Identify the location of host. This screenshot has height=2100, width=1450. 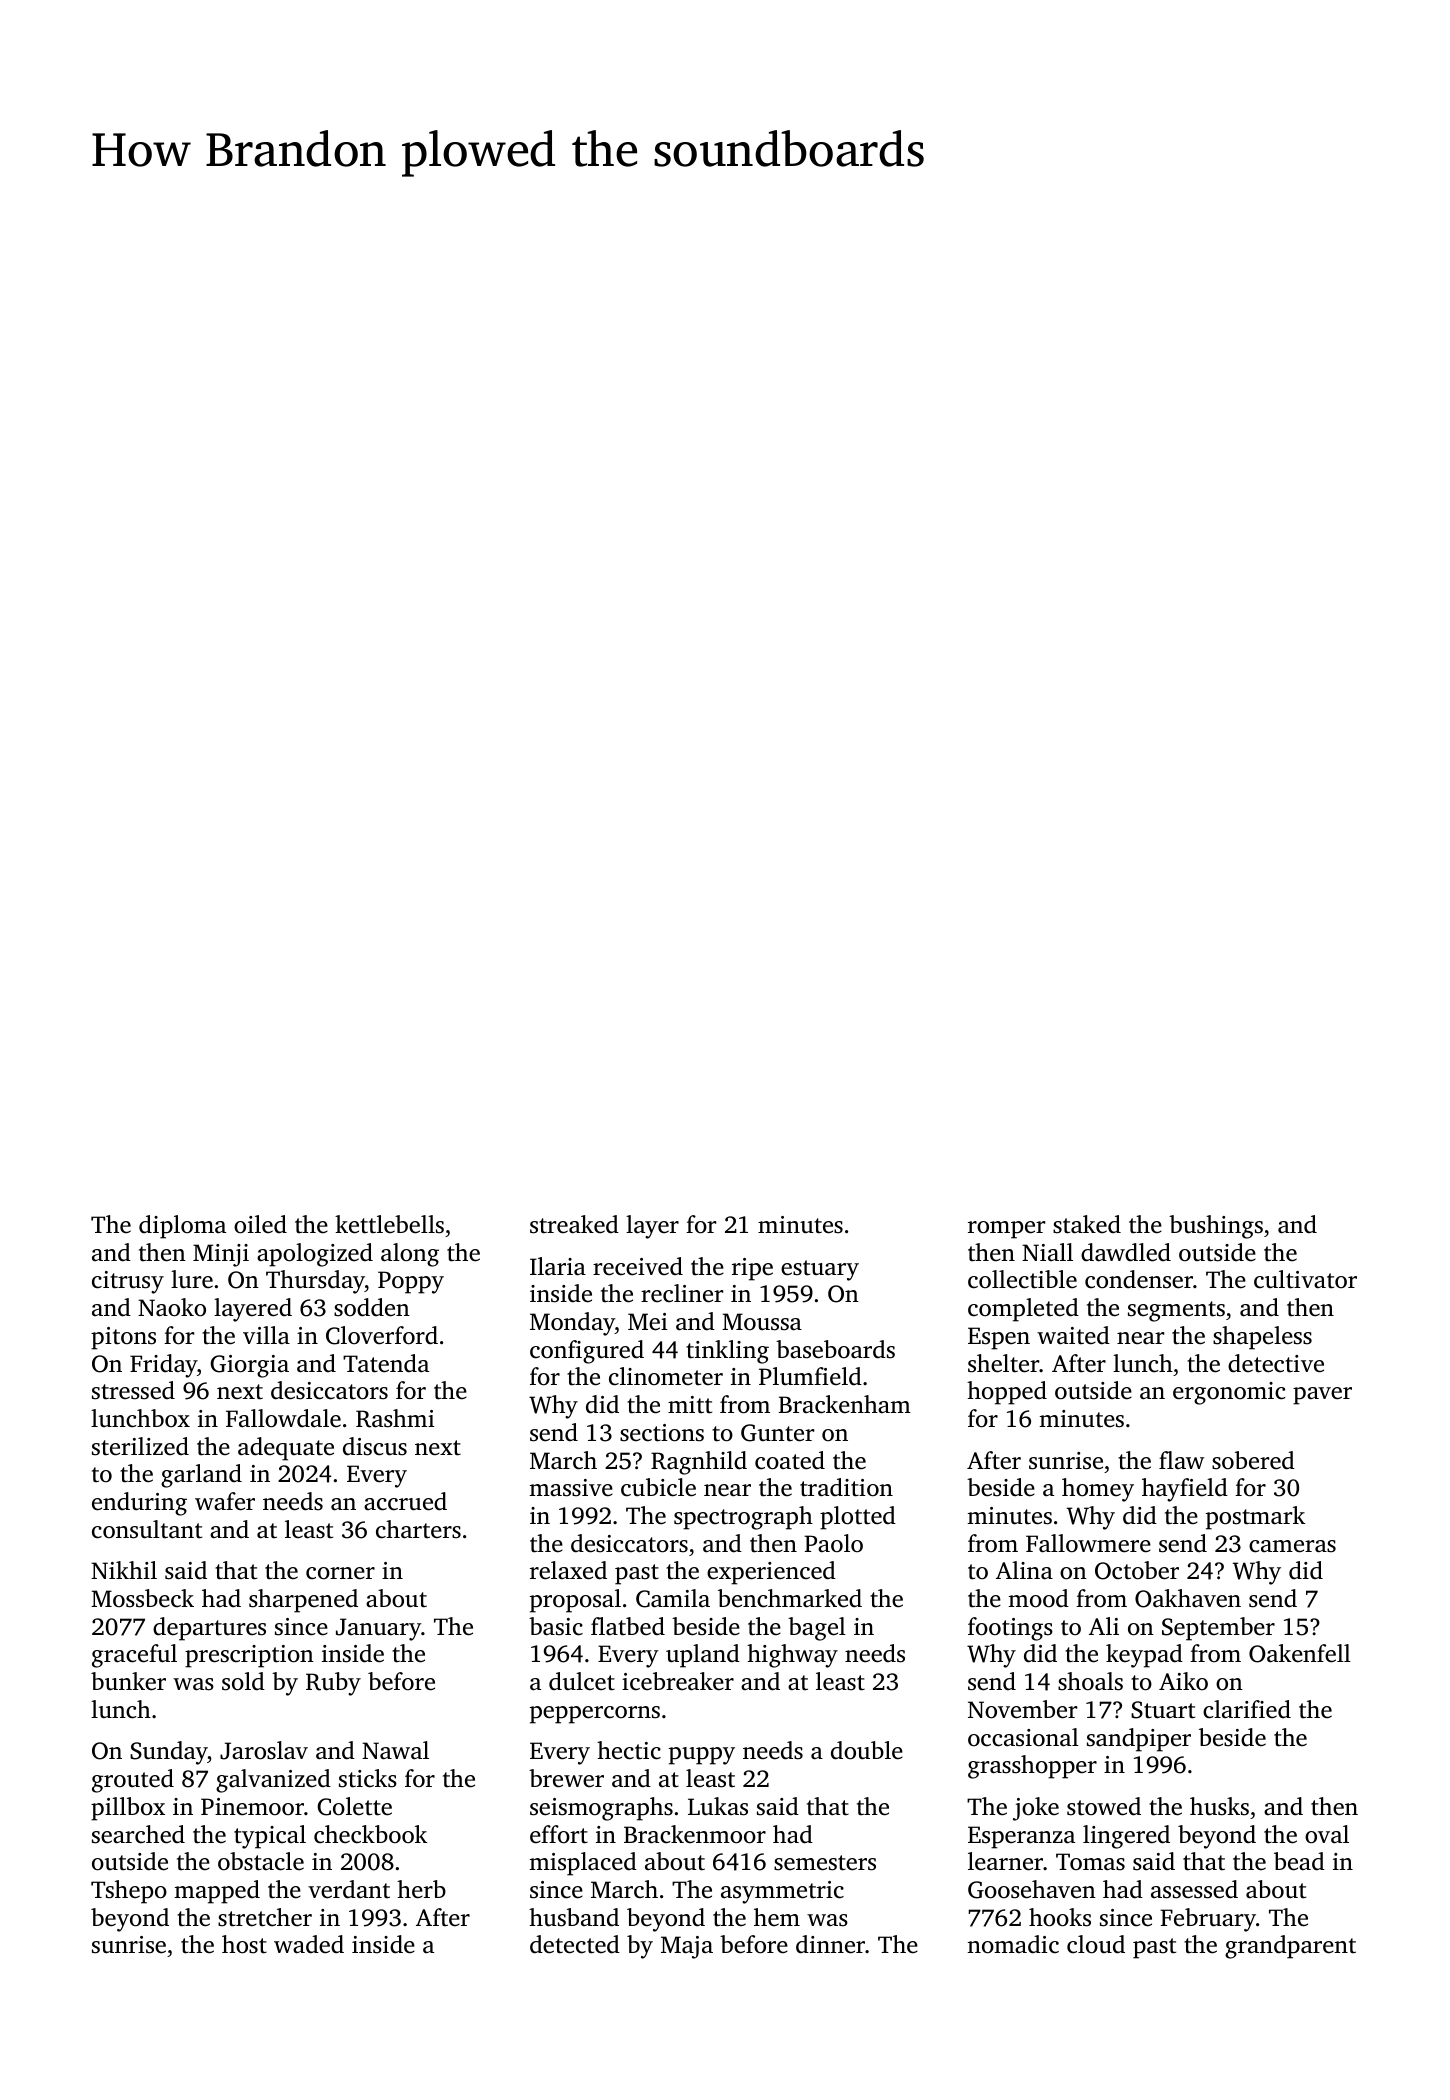
(244, 1944).
